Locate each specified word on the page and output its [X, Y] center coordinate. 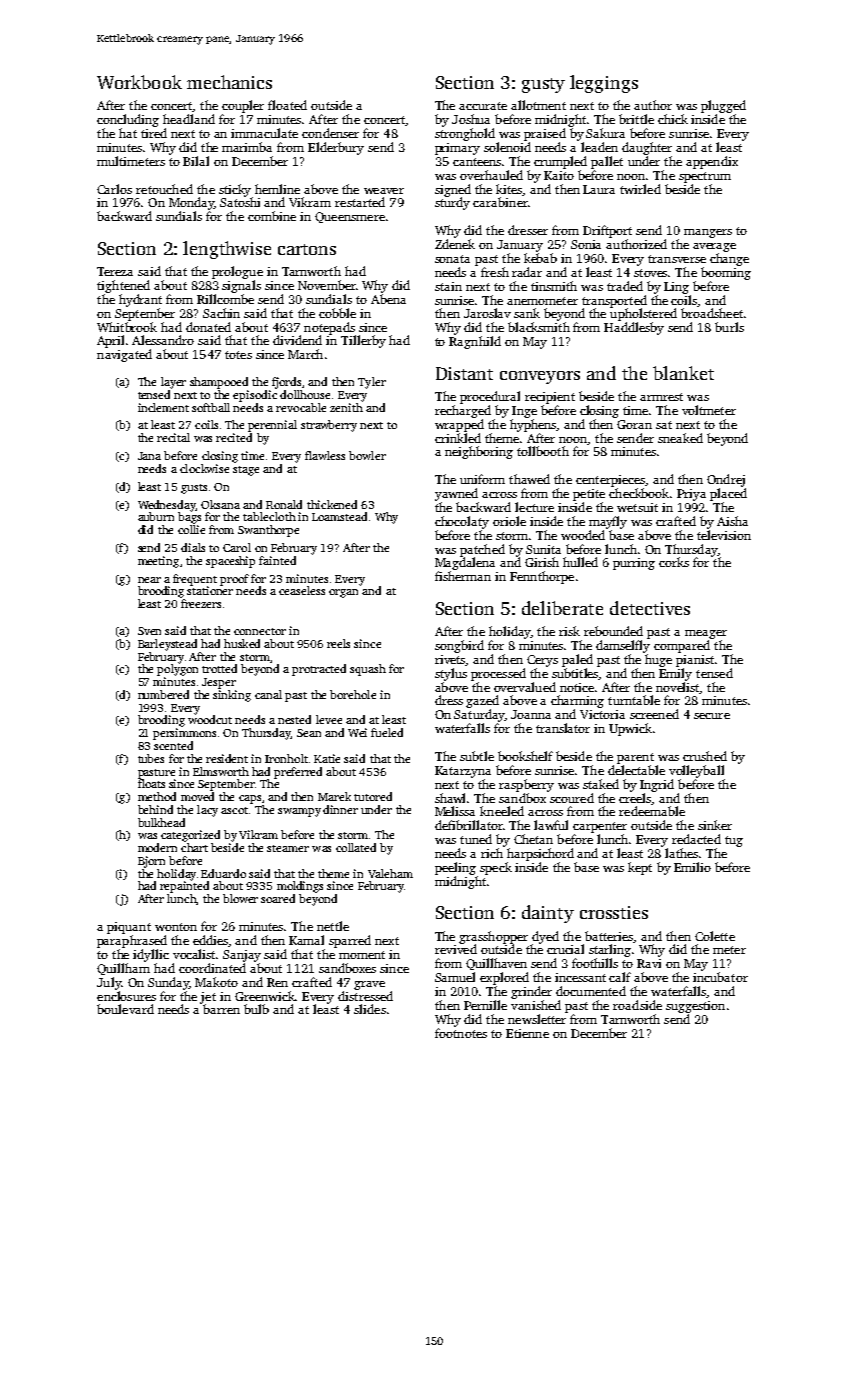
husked [242, 643]
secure [712, 716]
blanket [683, 373]
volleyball [696, 771]
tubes [151, 758]
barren [221, 1009]
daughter [647, 148]
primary [457, 149]
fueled [387, 732]
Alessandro [163, 340]
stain [448, 286]
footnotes [461, 1033]
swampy [299, 812]
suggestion [695, 1007]
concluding [128, 120]
